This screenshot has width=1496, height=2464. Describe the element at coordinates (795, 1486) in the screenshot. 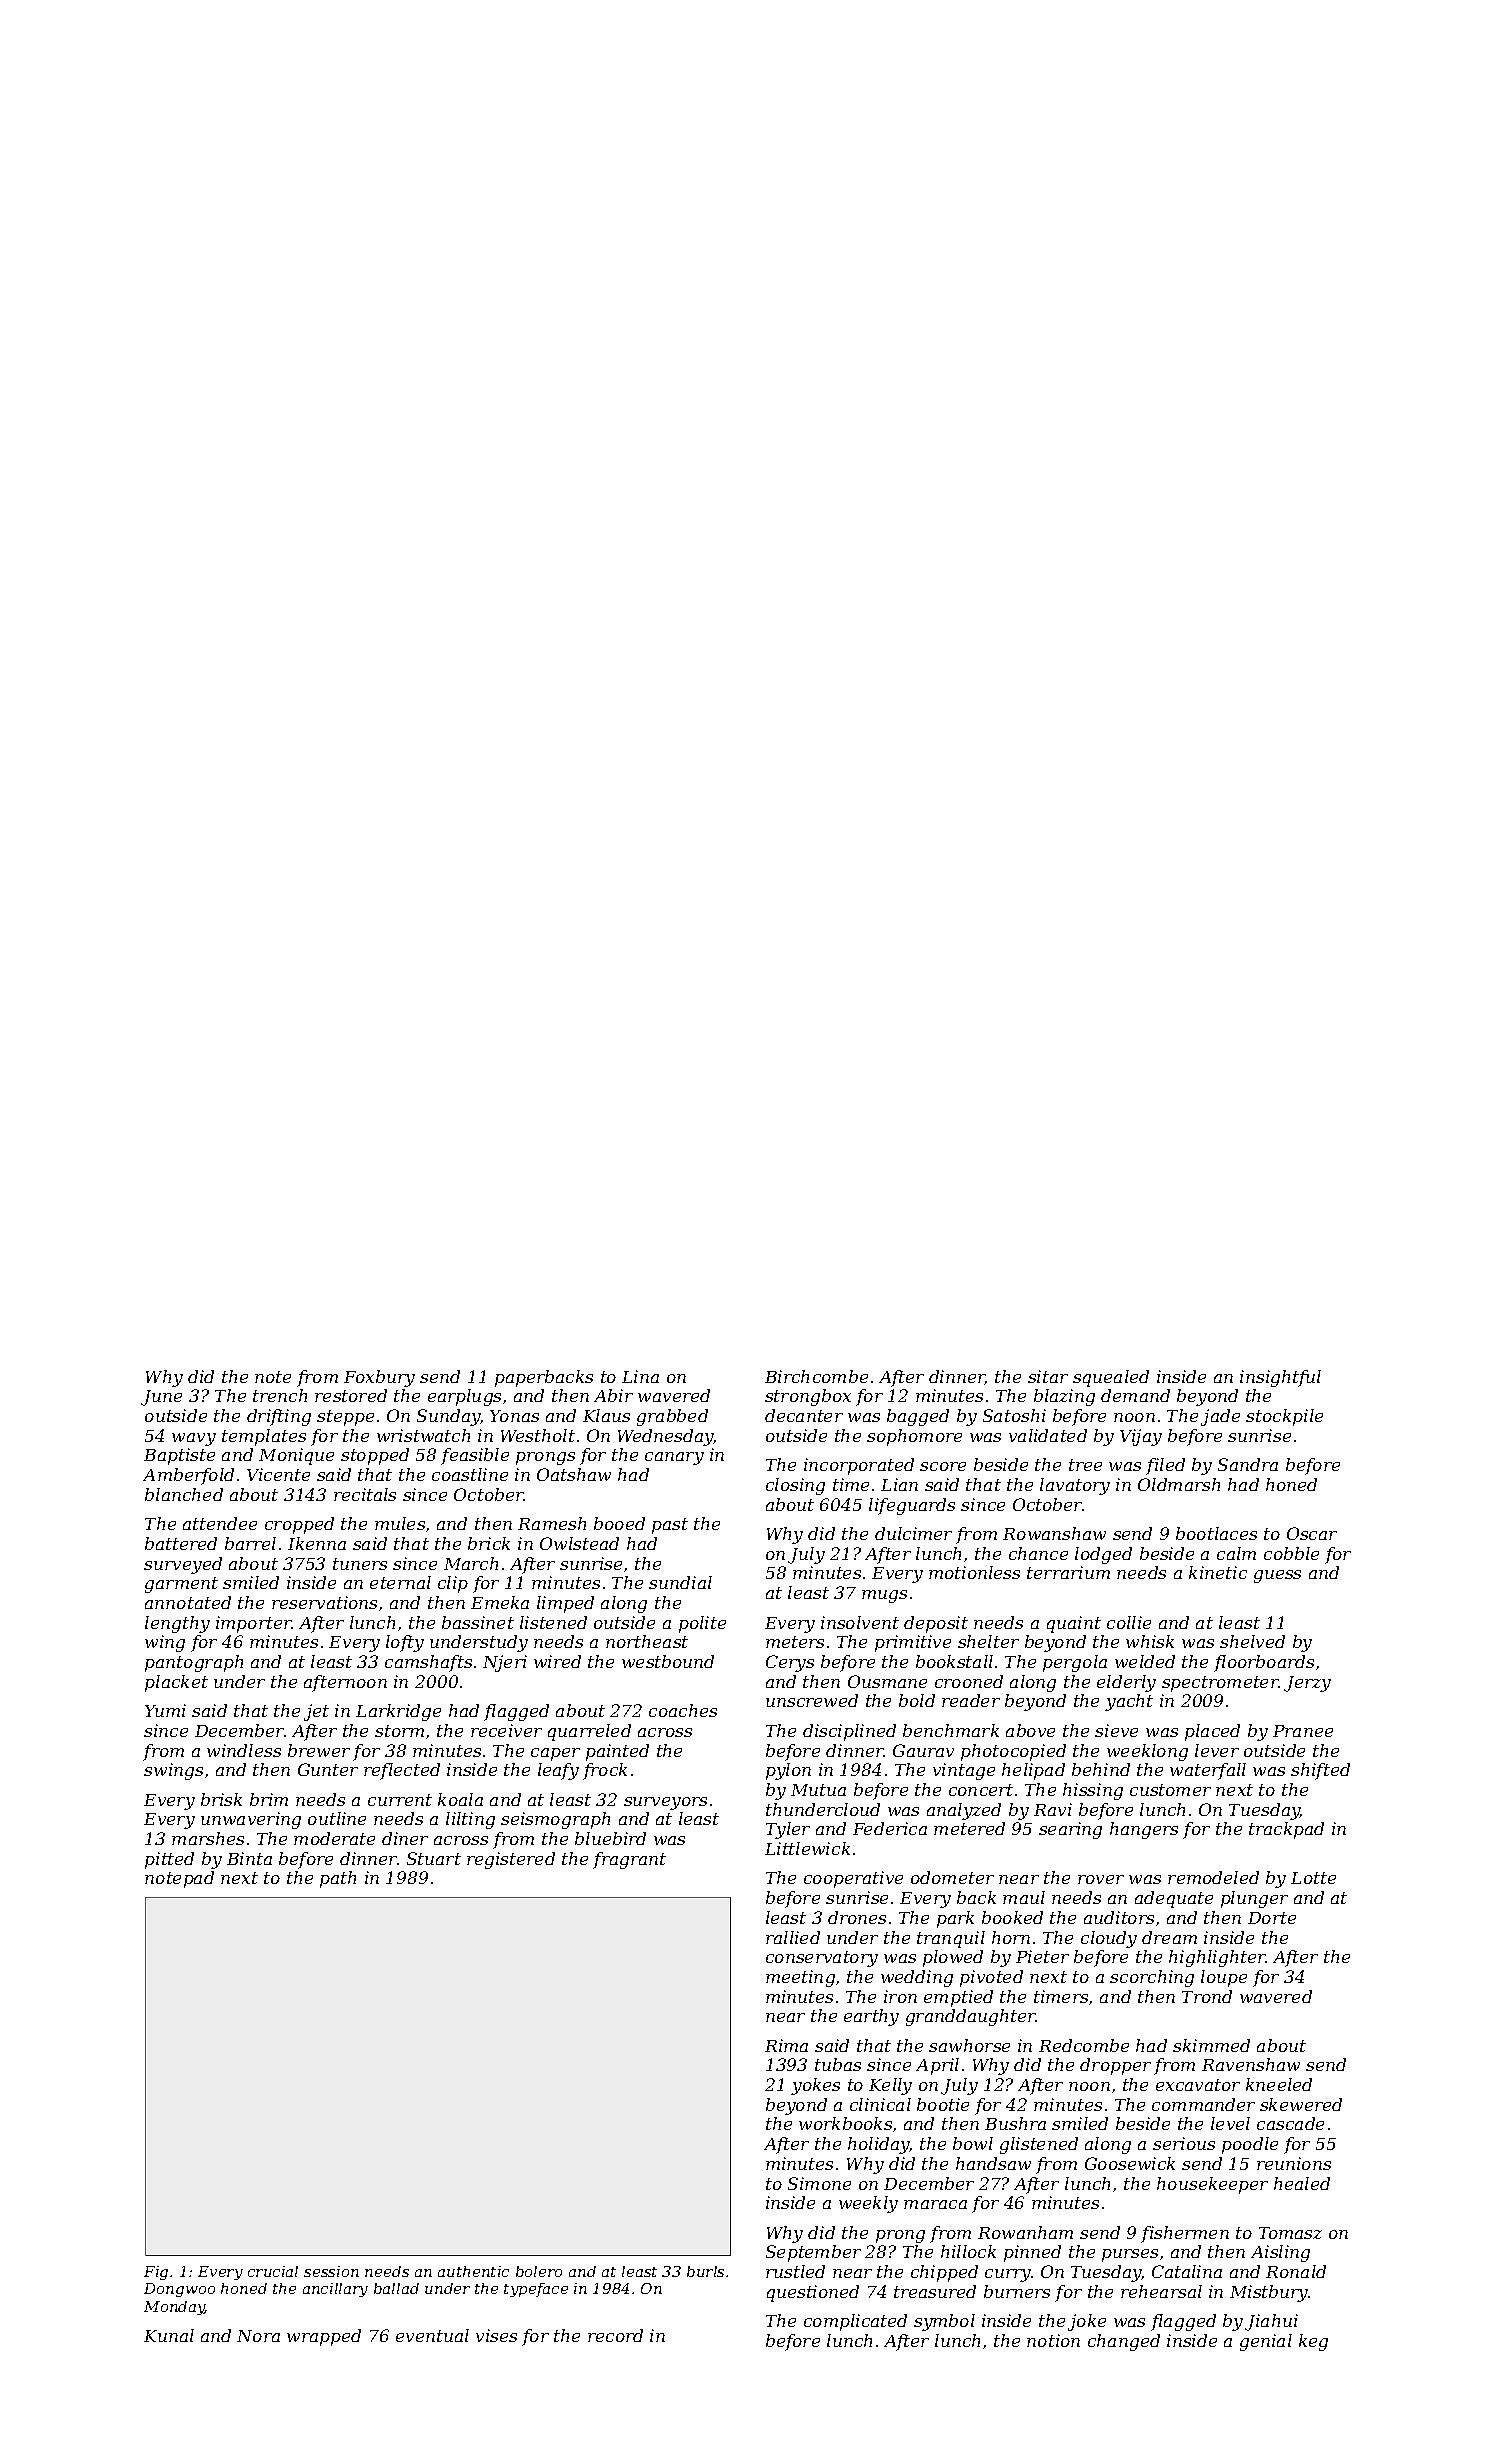

I see `closing` at that location.
